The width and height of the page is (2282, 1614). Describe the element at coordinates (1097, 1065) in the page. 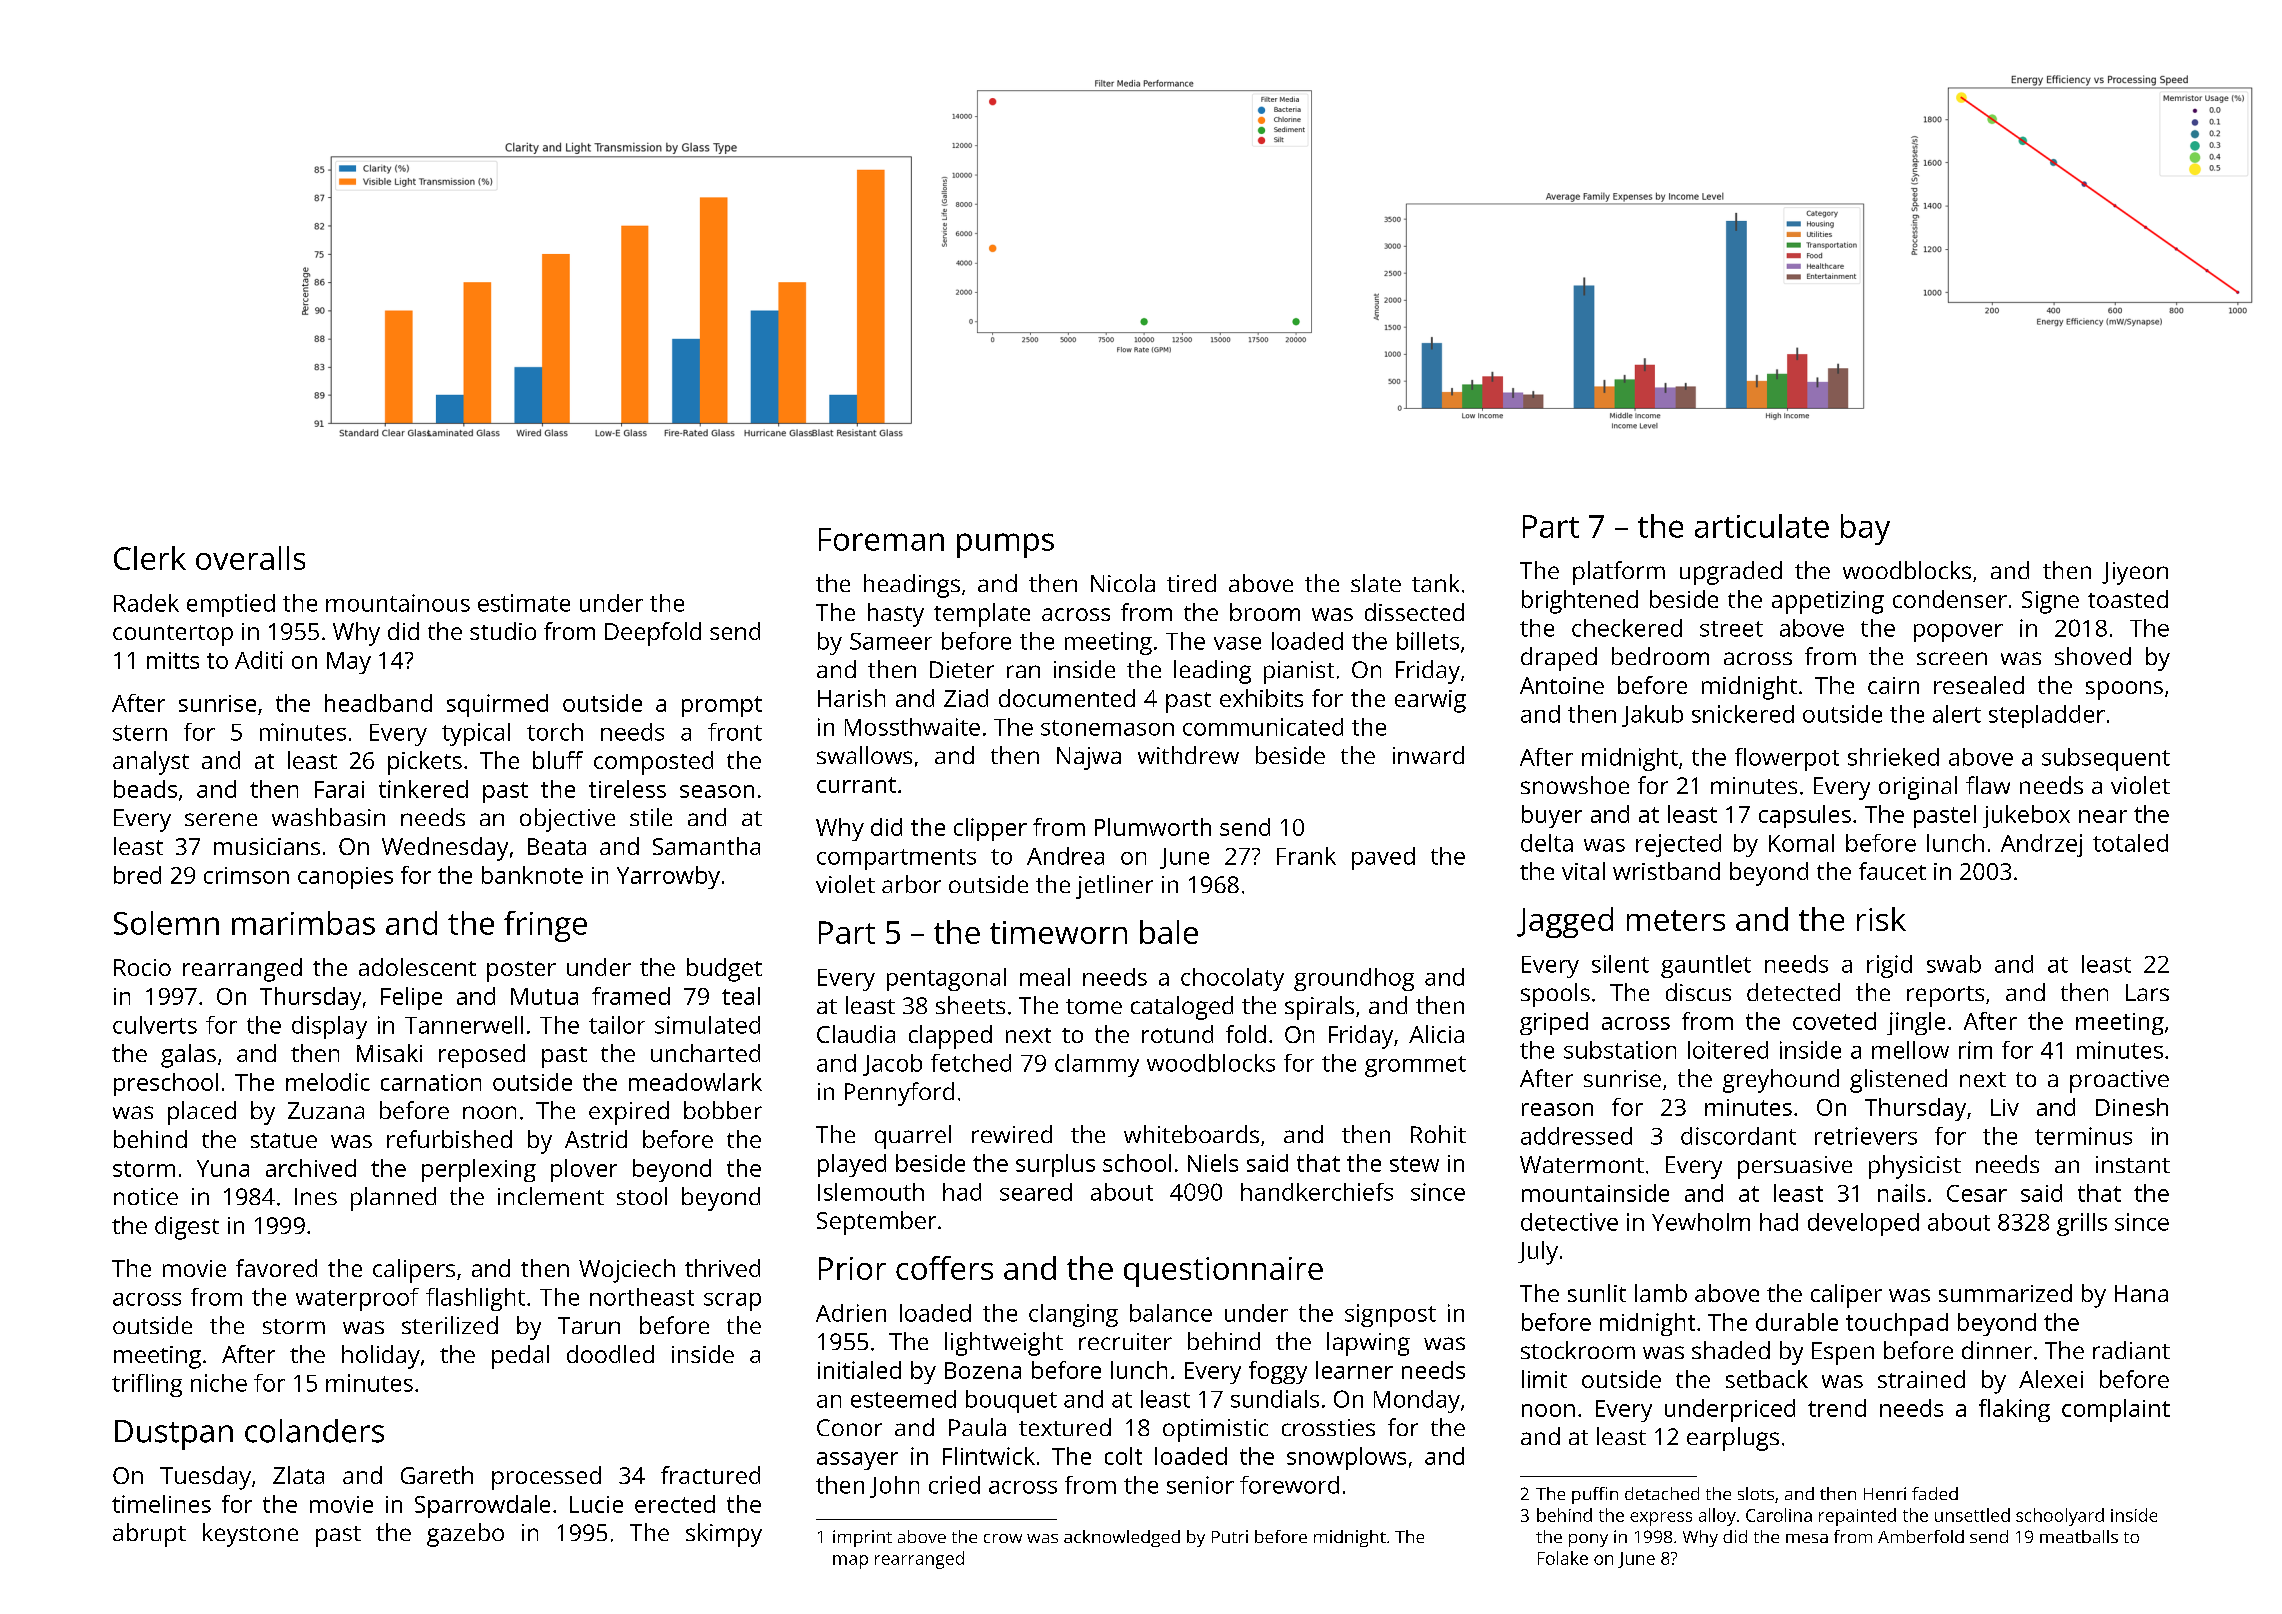

I see `clammy` at that location.
